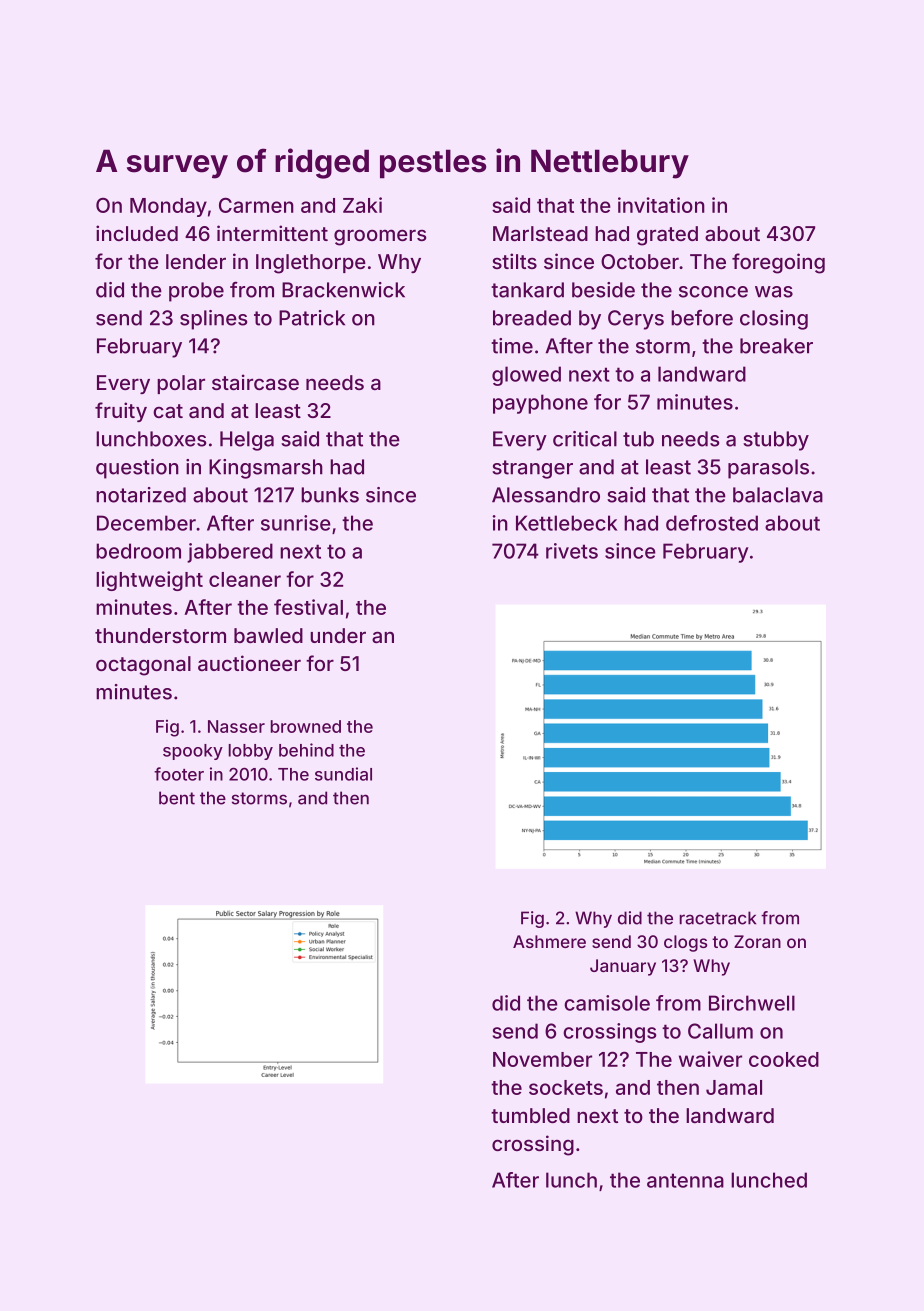 This screenshot has width=924, height=1311. Describe the element at coordinates (250, 752) in the screenshot. I see `lobby` at that location.
